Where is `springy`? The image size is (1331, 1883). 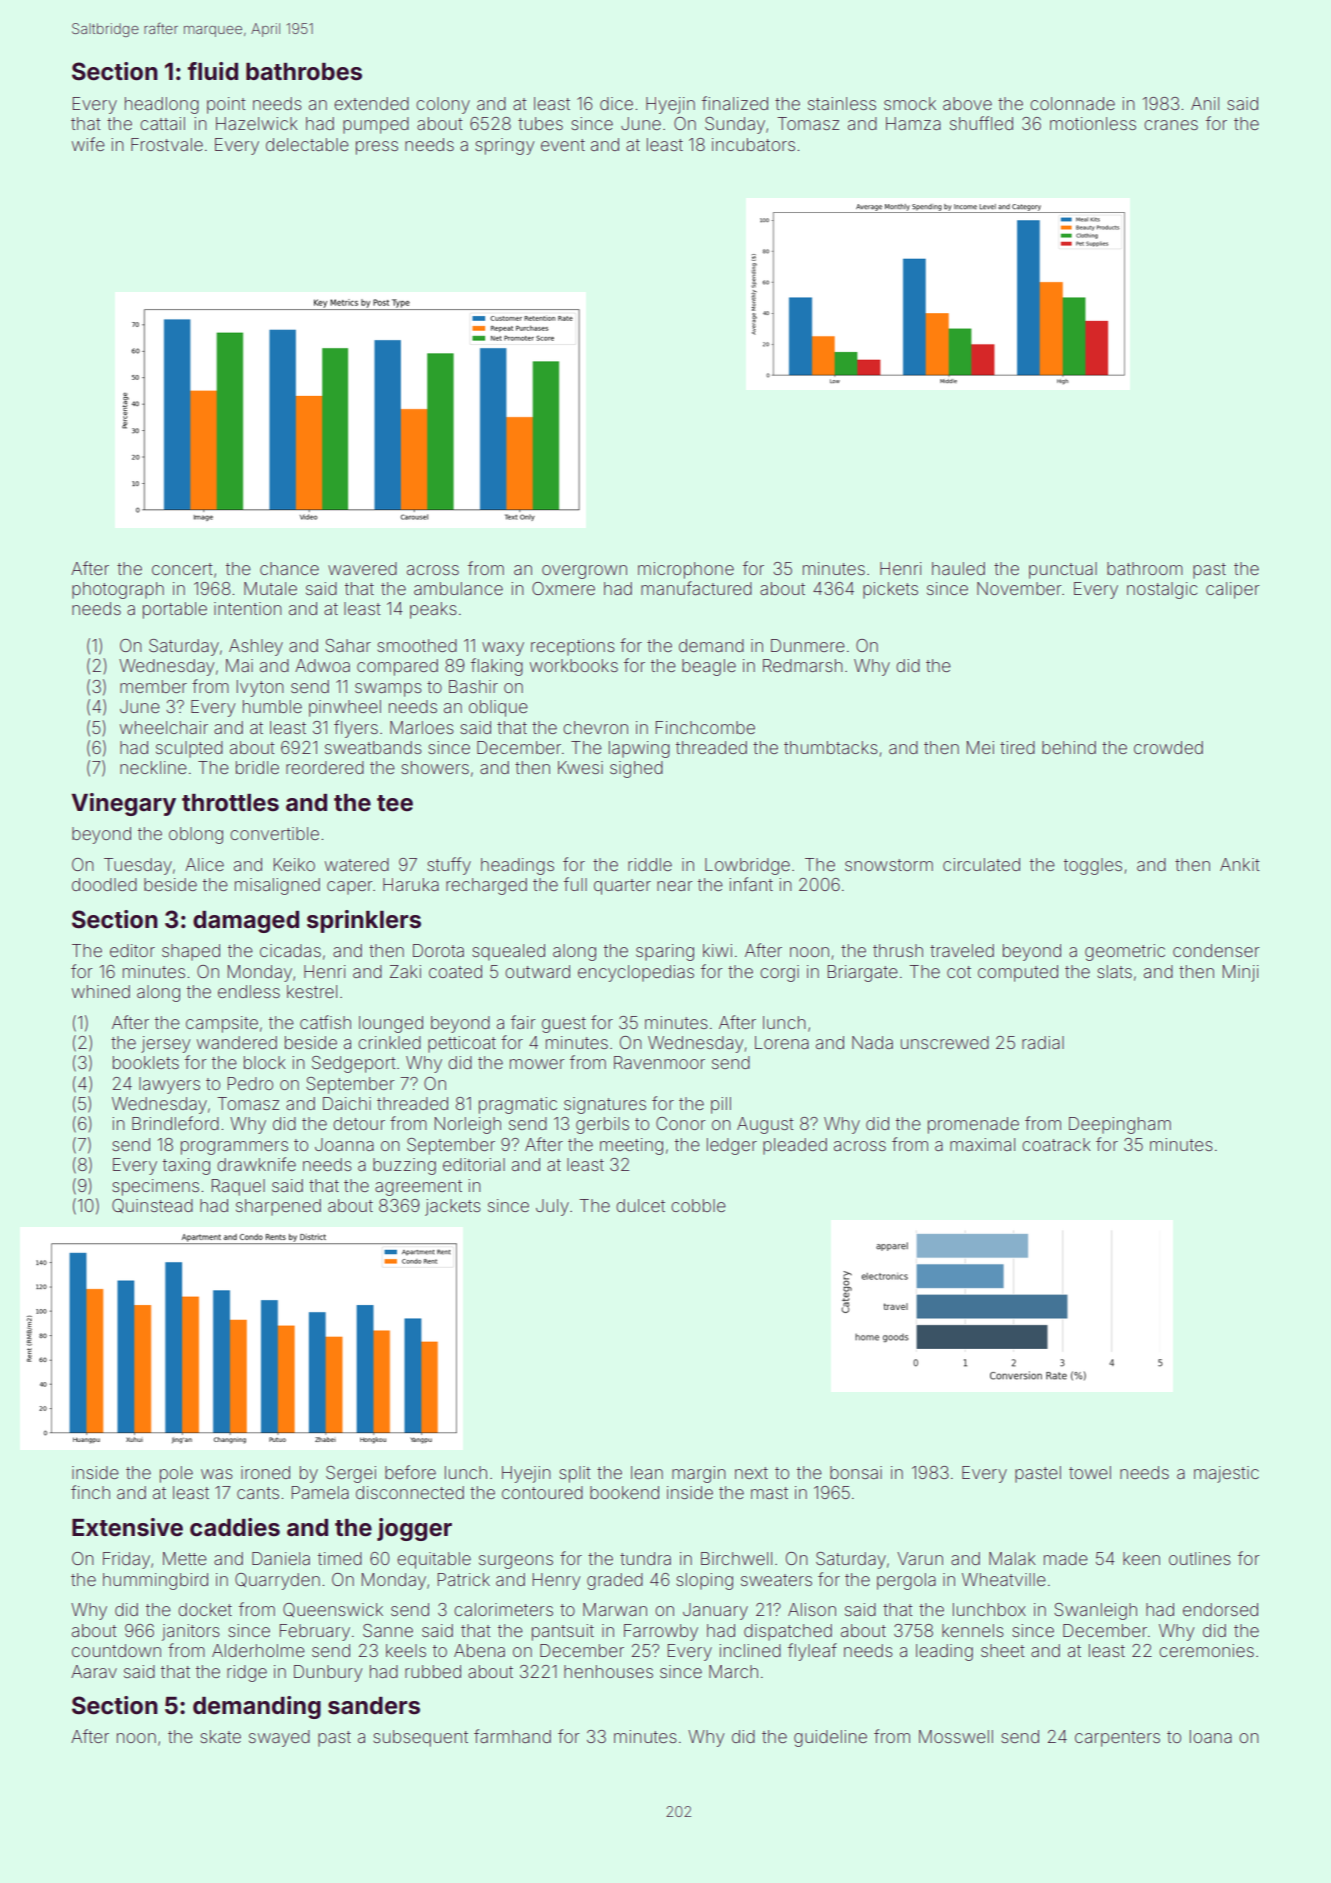 springy is located at coordinates (504, 146).
